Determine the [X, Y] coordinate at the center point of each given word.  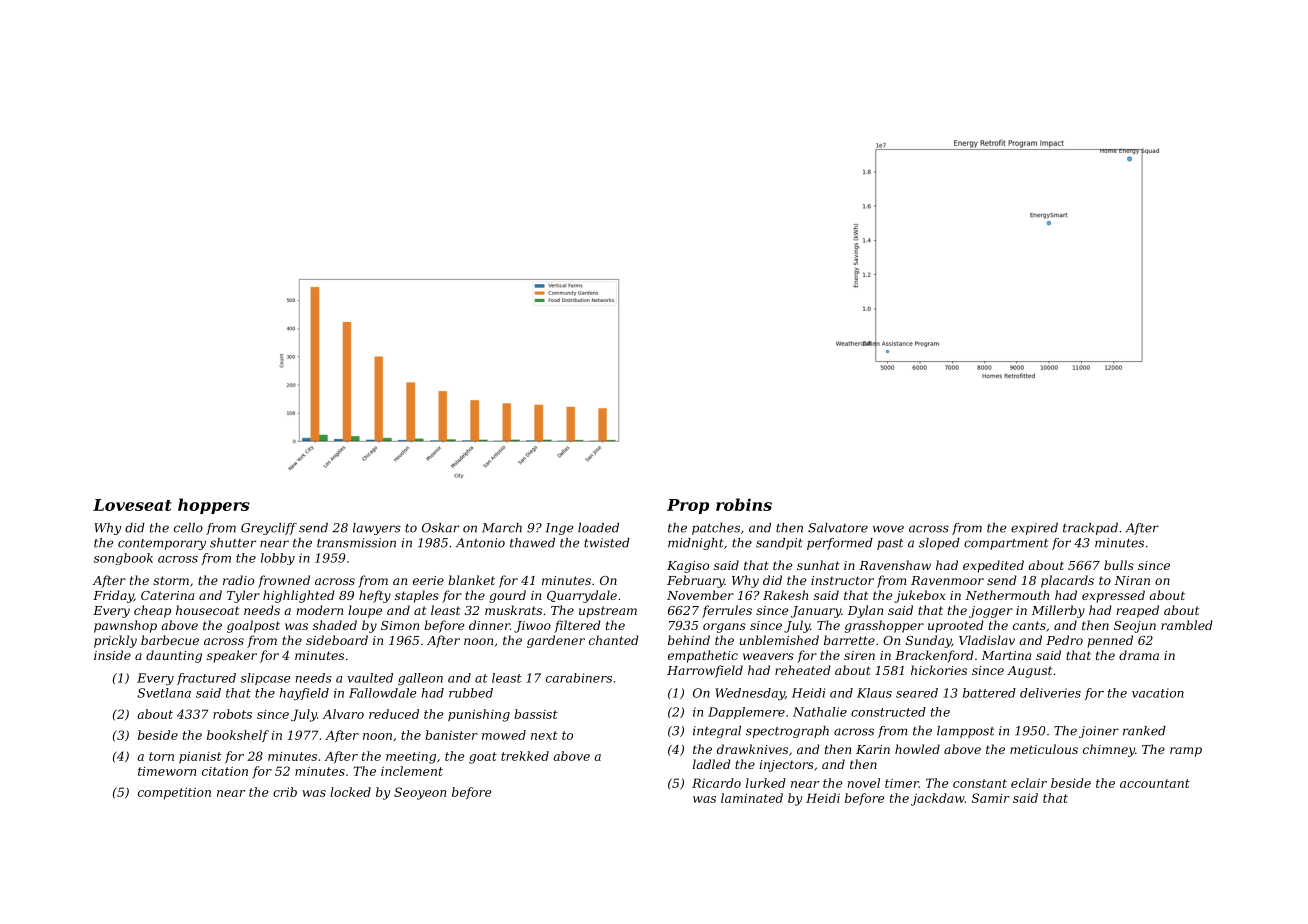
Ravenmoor [947, 580]
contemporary [162, 544]
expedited [993, 566]
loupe [365, 611]
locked [350, 792]
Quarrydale [582, 596]
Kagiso [688, 567]
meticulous [1044, 749]
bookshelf [238, 736]
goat [483, 758]
